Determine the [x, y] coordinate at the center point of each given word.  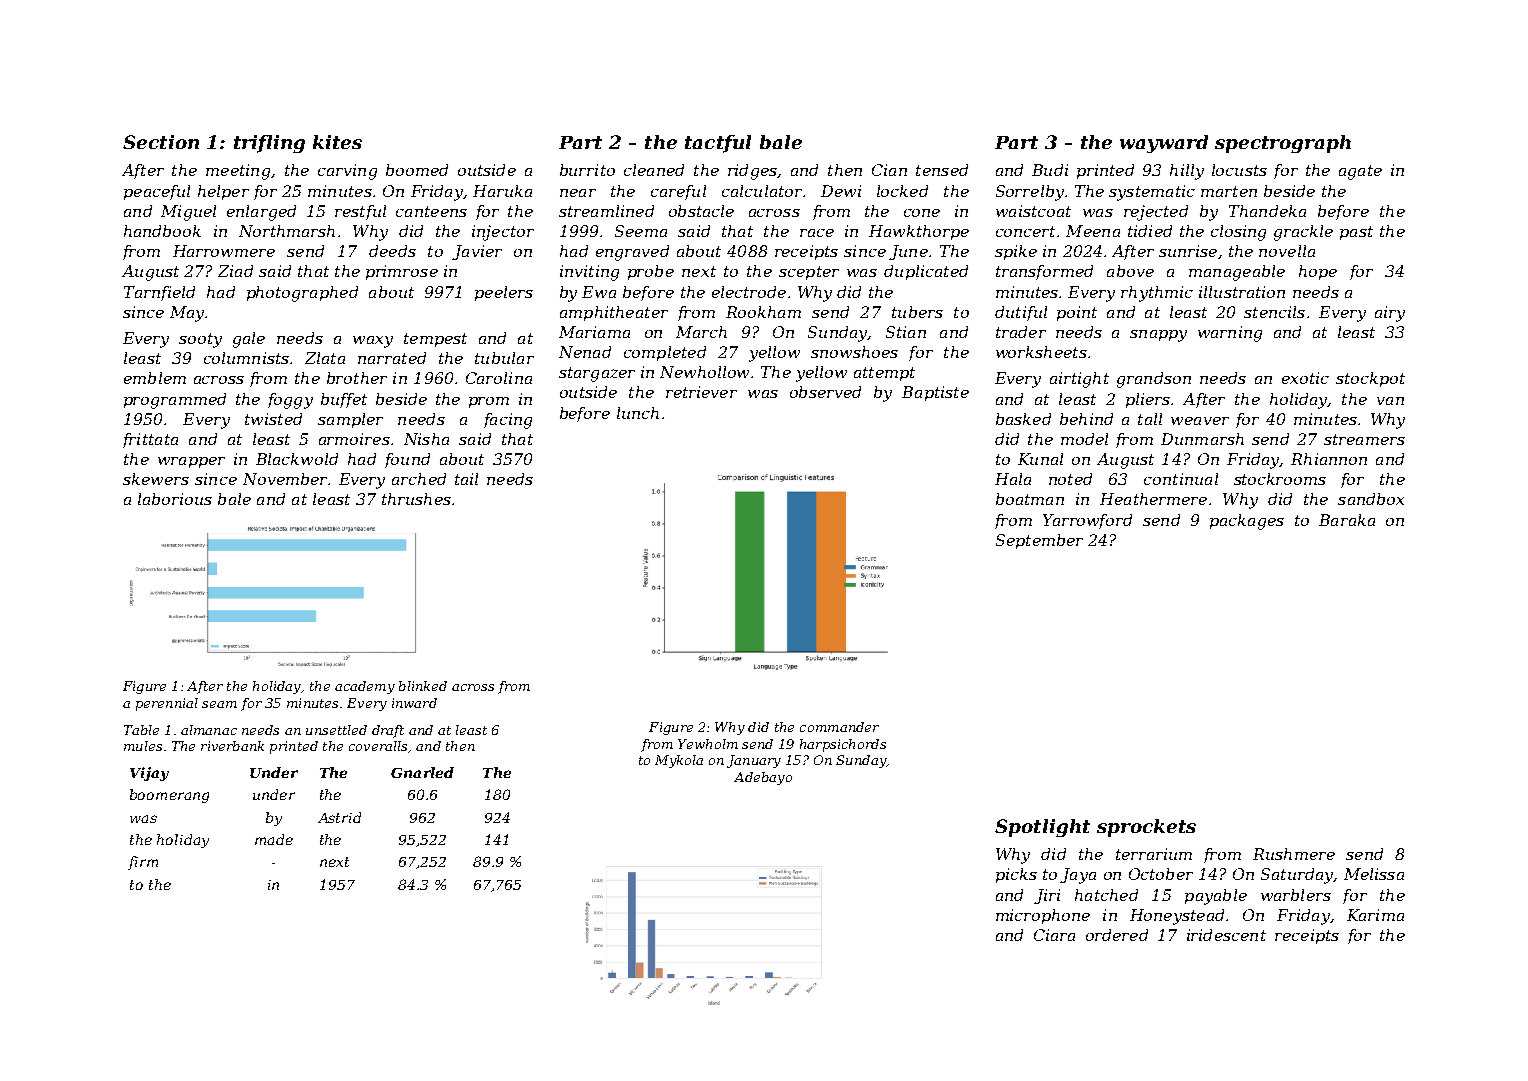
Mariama [594, 332]
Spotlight [1042, 828]
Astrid [339, 817]
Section [161, 142]
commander [839, 727]
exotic [1305, 378]
